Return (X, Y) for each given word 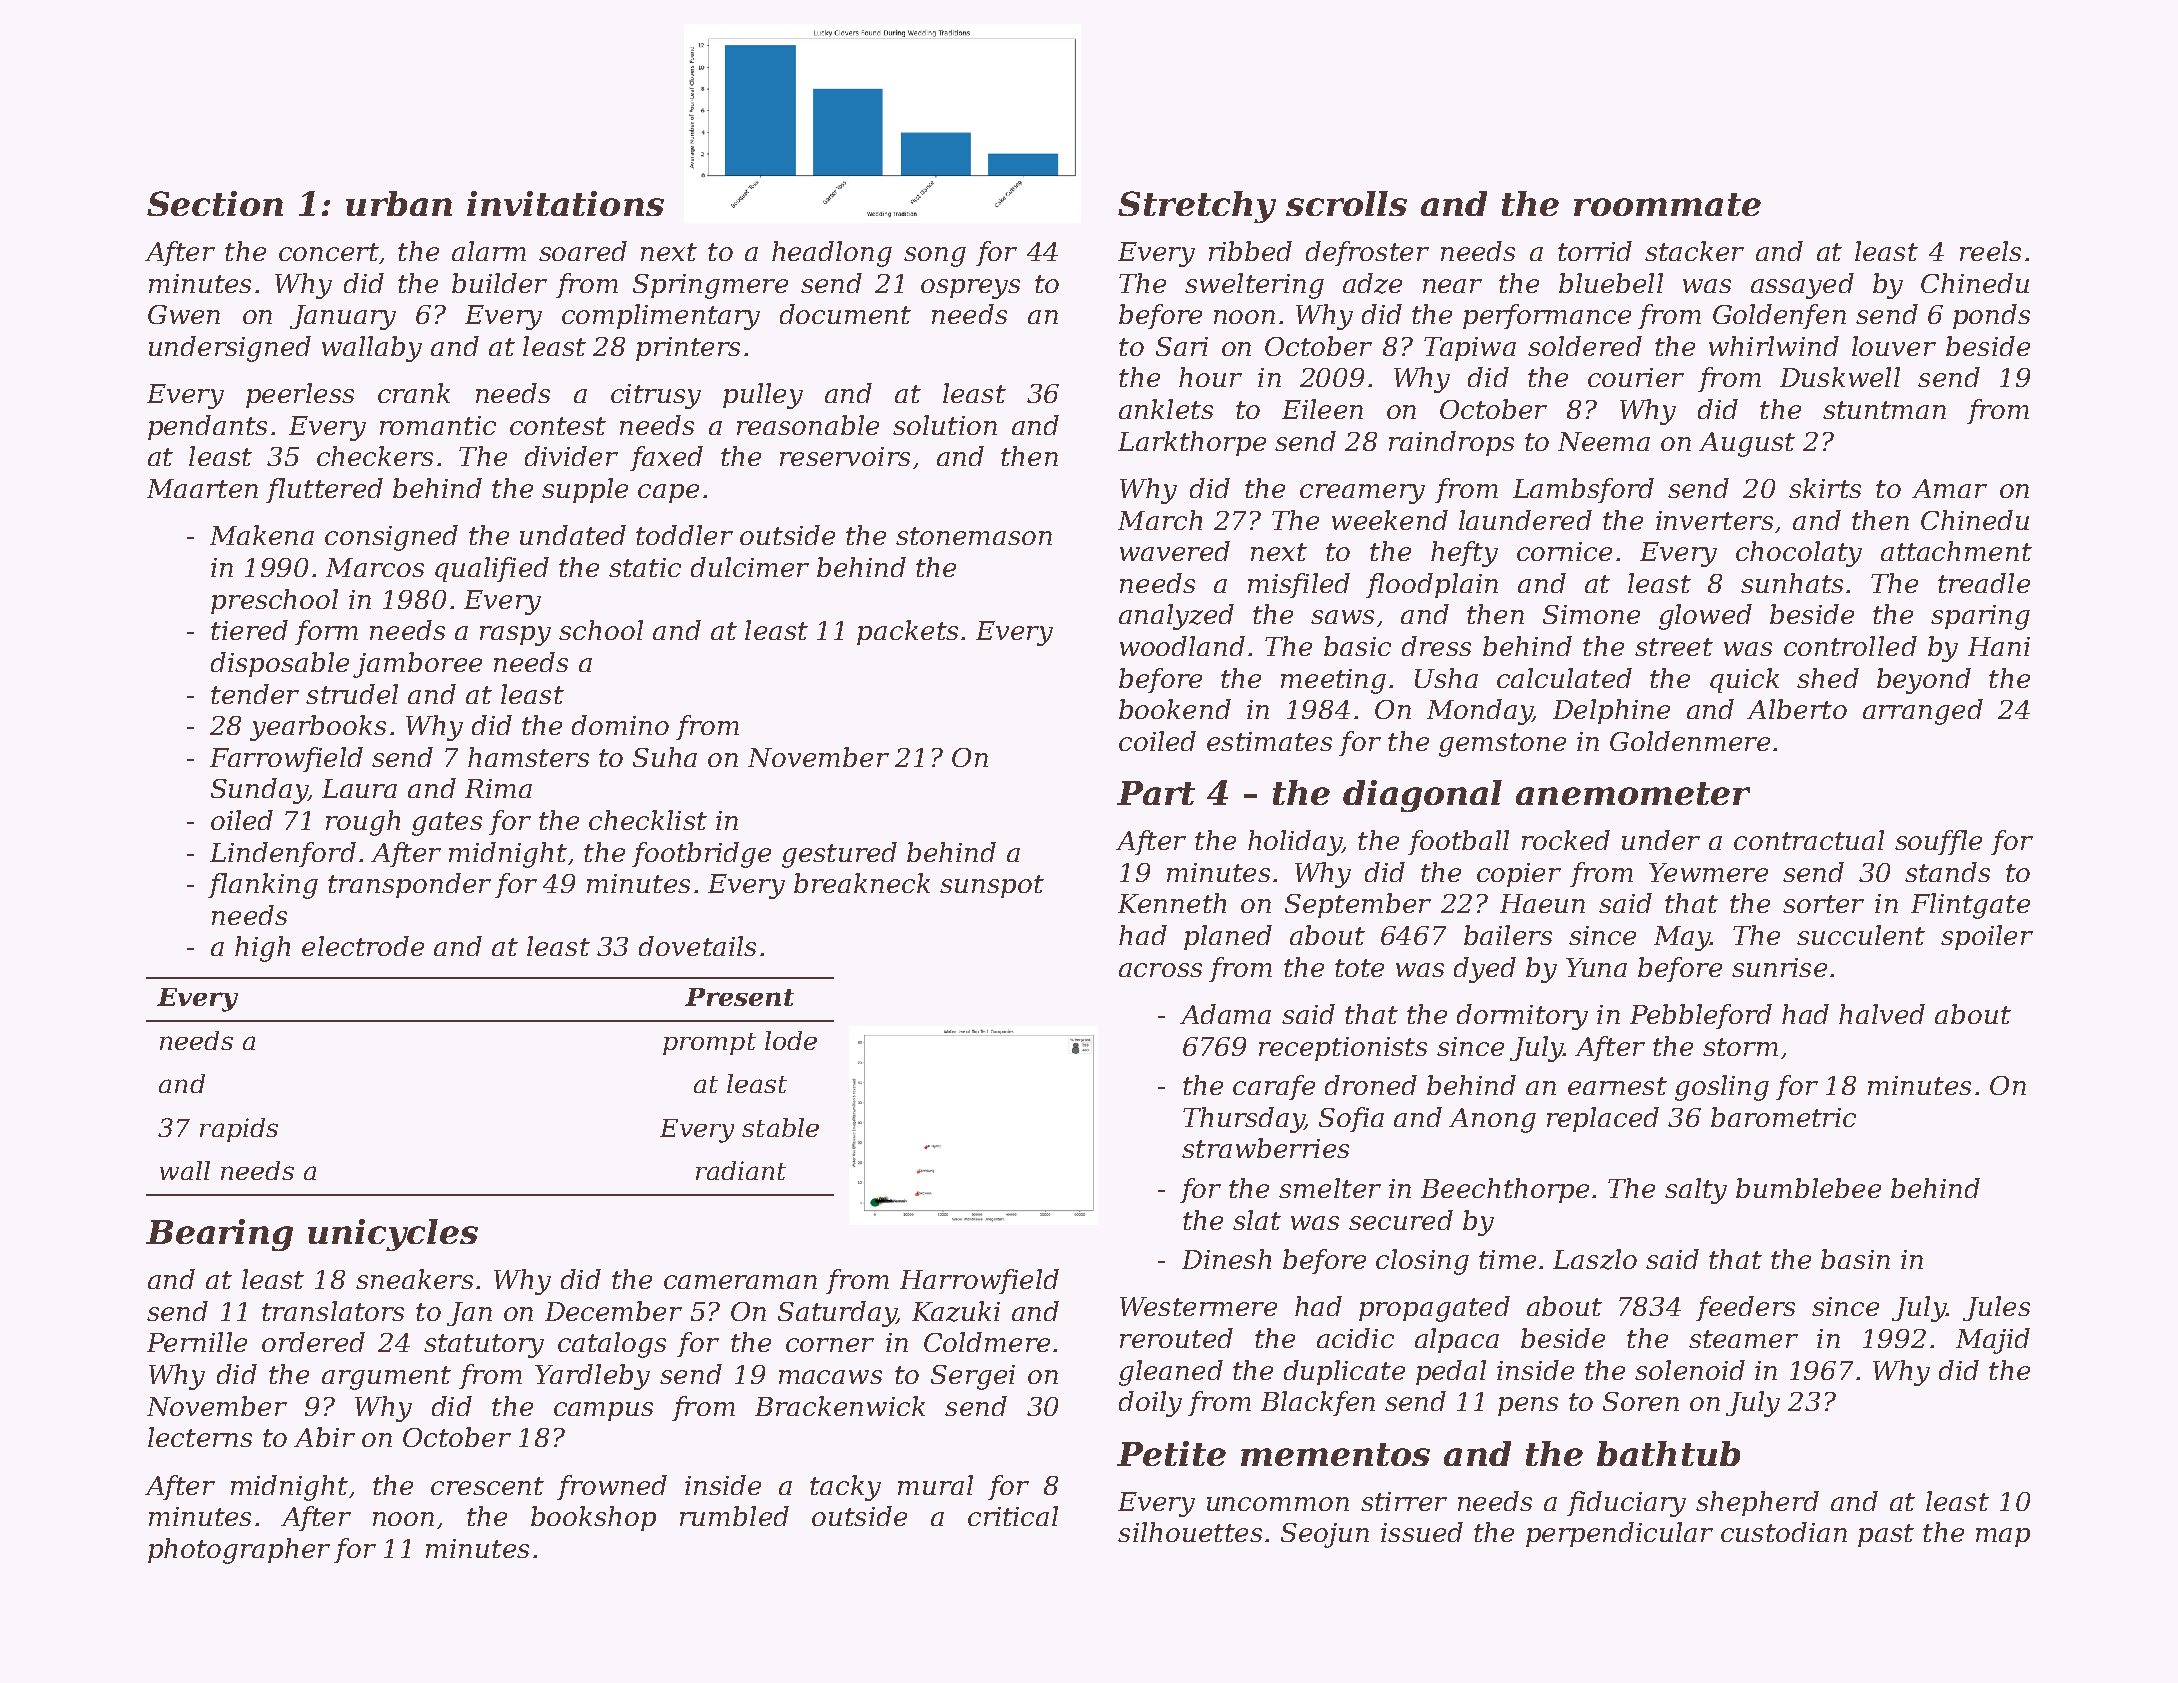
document (845, 314)
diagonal (1422, 796)
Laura (359, 788)
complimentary (661, 317)
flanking (263, 886)
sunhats (1792, 583)
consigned (391, 538)
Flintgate (1970, 906)
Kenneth (1172, 903)
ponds (1991, 316)
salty (1696, 1191)
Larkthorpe (1192, 443)
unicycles (393, 1235)
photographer (239, 1551)
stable (780, 1127)
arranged (1923, 712)
